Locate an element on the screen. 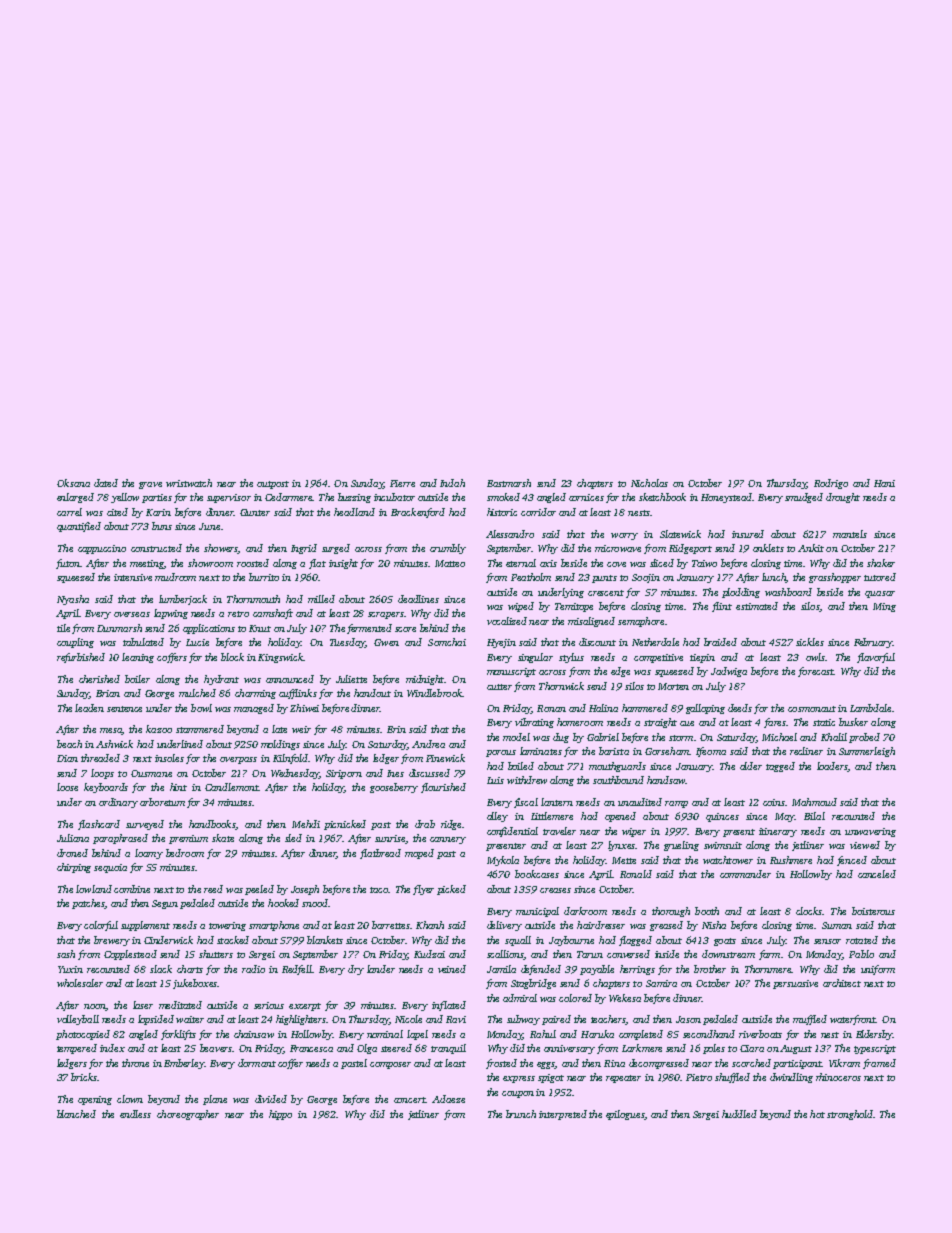 The height and width of the screenshot is (1233, 952). outpost is located at coordinates (273, 485).
